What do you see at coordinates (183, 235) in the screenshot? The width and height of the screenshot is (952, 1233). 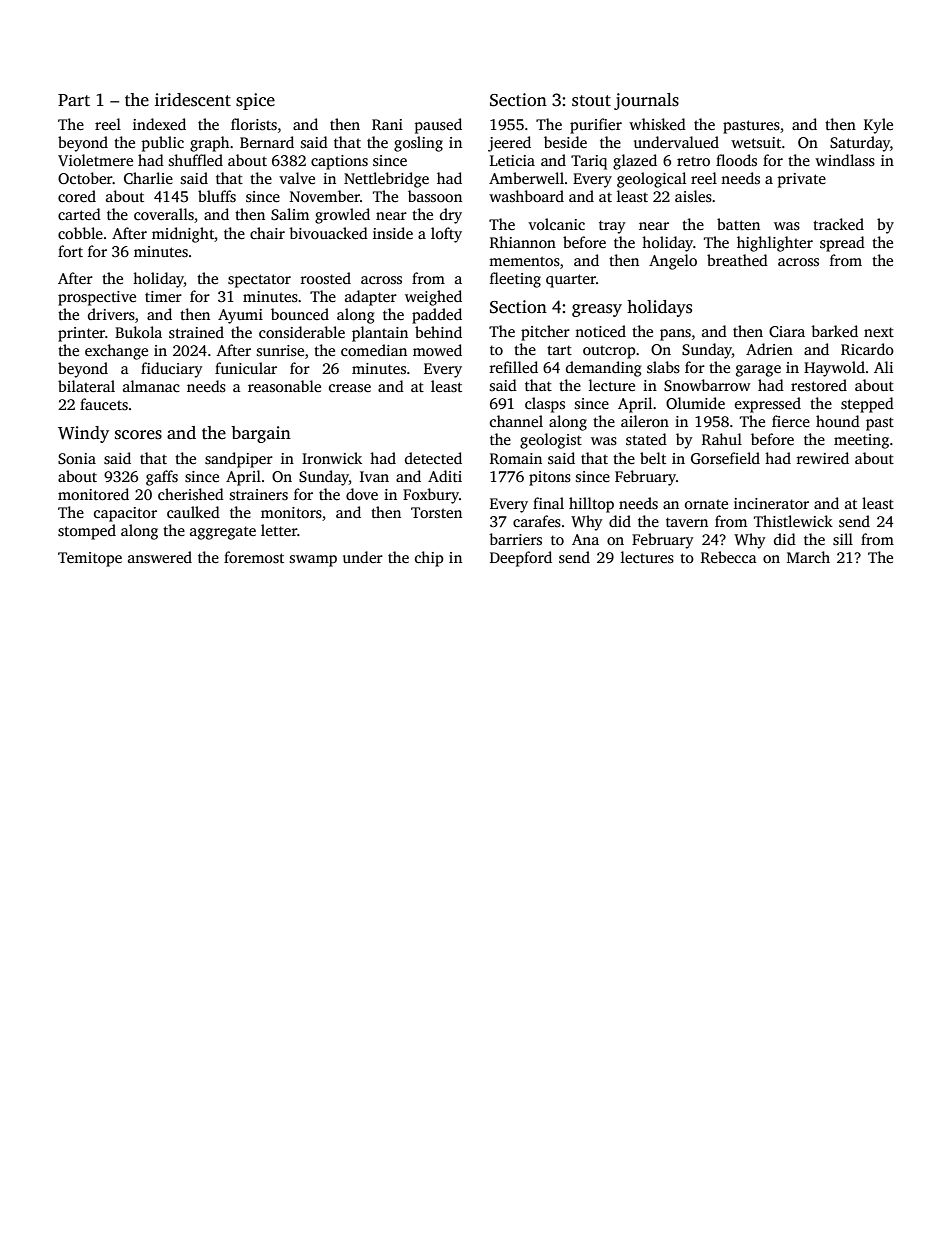 I see `midnight` at bounding box center [183, 235].
